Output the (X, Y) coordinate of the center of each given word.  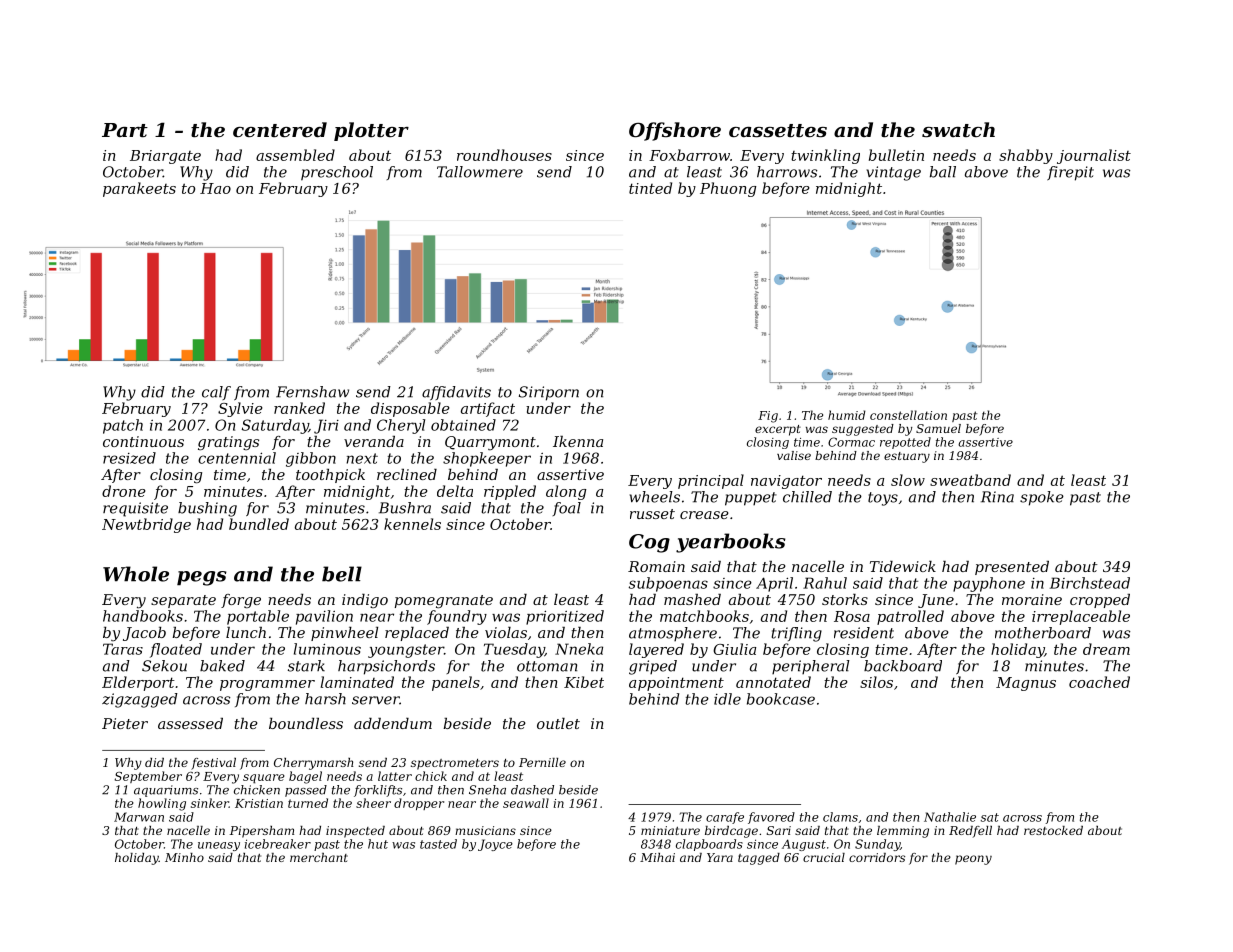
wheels (655, 497)
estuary (907, 457)
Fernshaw (312, 392)
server (376, 700)
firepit (1070, 173)
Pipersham (262, 832)
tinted (650, 188)
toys (883, 499)
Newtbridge (146, 525)
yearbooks (731, 543)
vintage (894, 173)
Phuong (728, 189)
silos (876, 682)
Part (125, 130)
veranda (374, 441)
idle (727, 699)
